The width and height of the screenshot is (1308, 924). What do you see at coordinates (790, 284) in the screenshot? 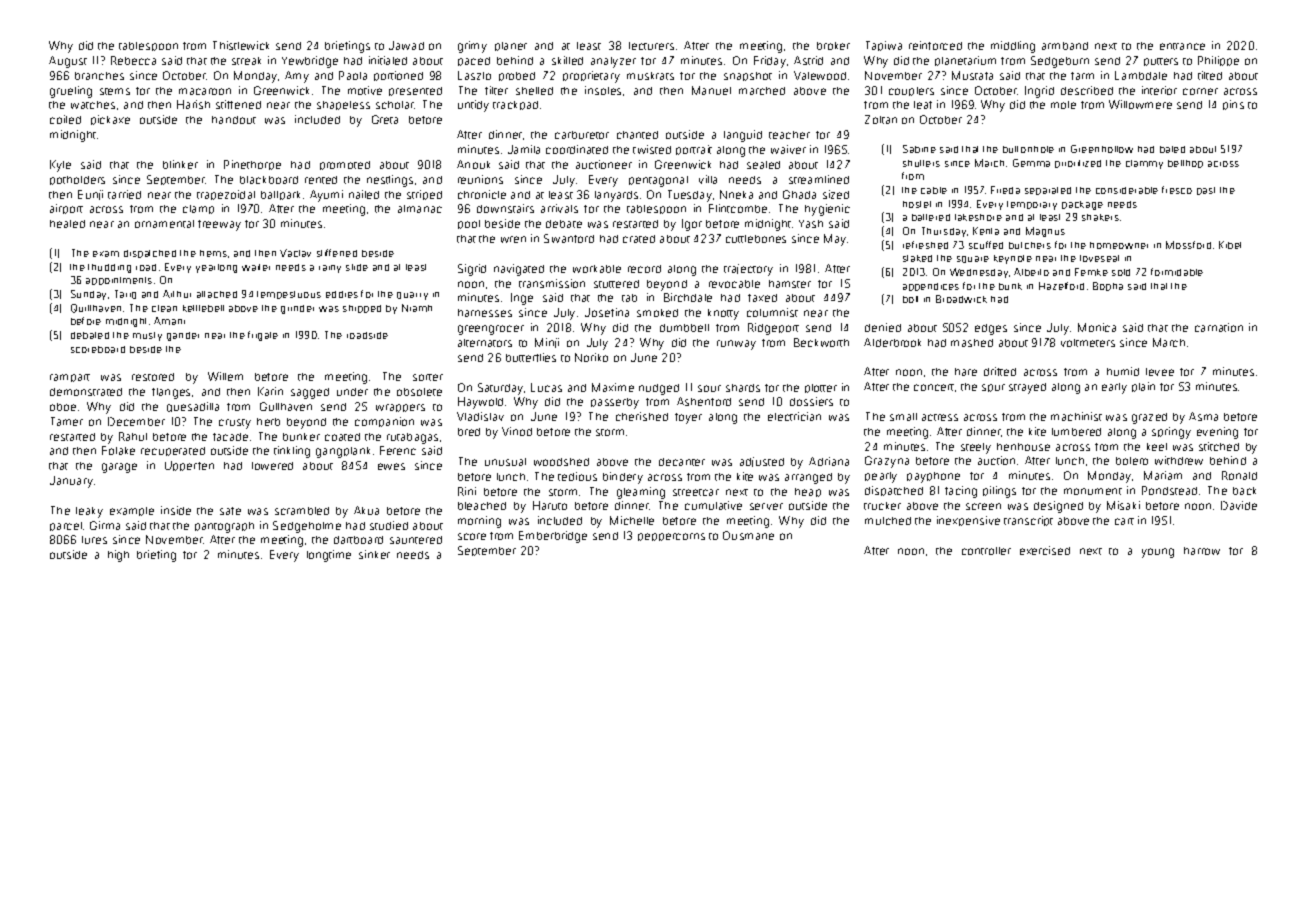
I see `hamster` at bounding box center [790, 284].
